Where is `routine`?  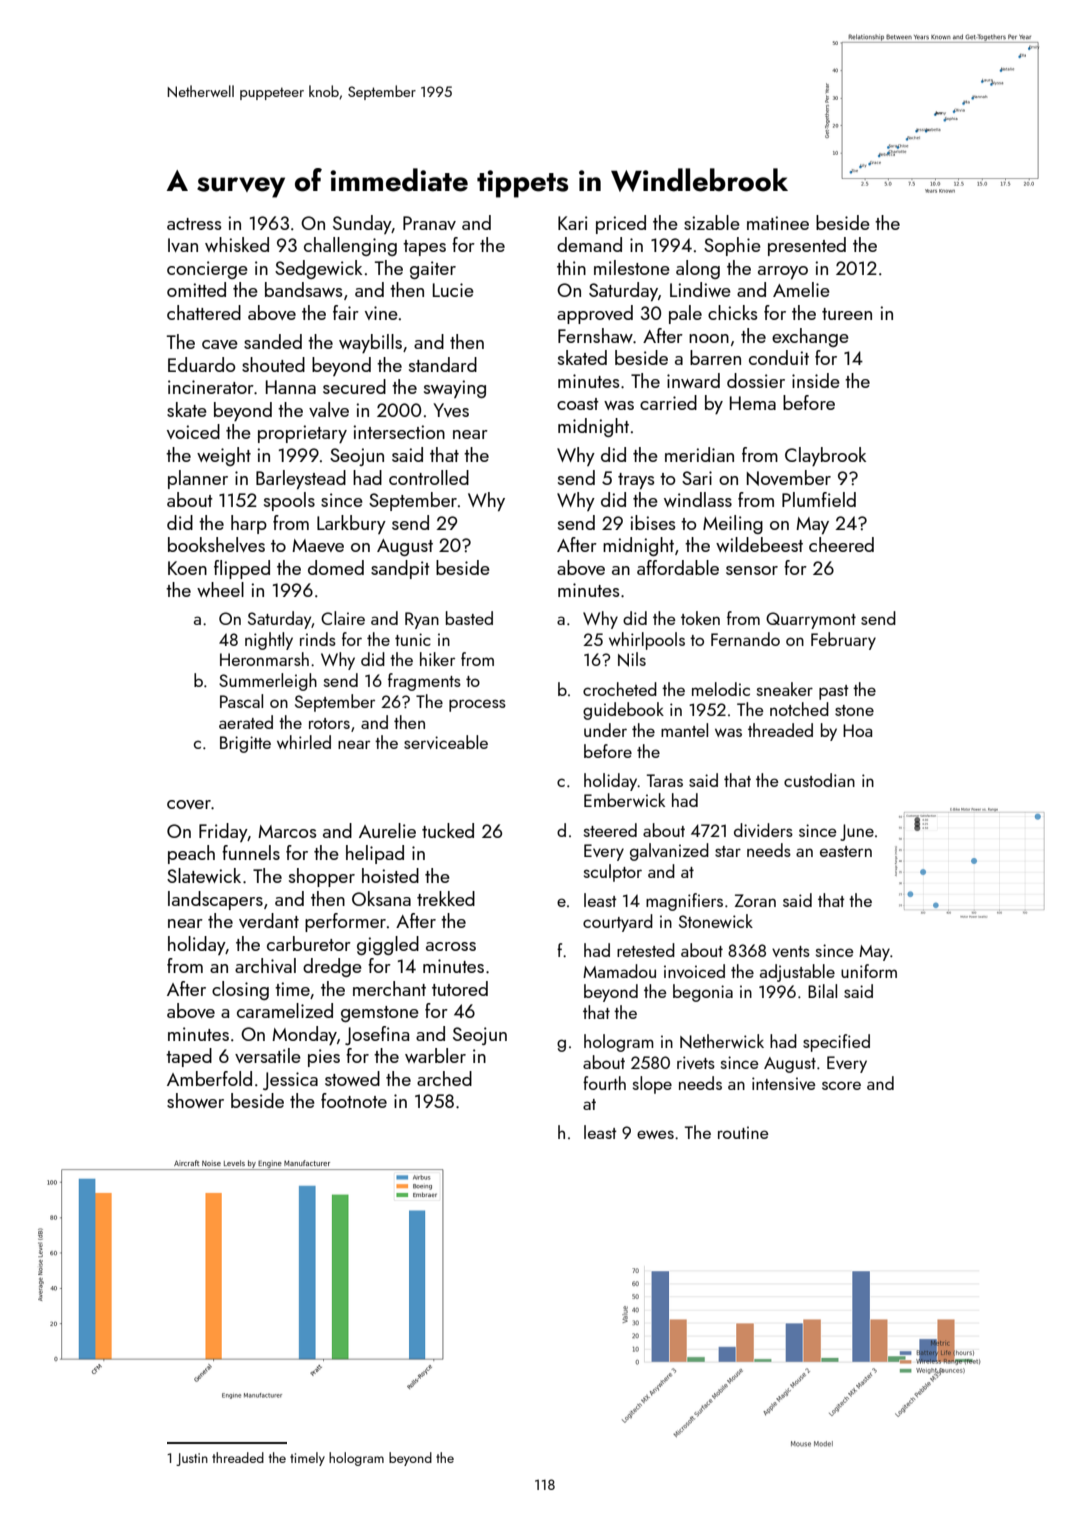 routine is located at coordinates (743, 1132).
